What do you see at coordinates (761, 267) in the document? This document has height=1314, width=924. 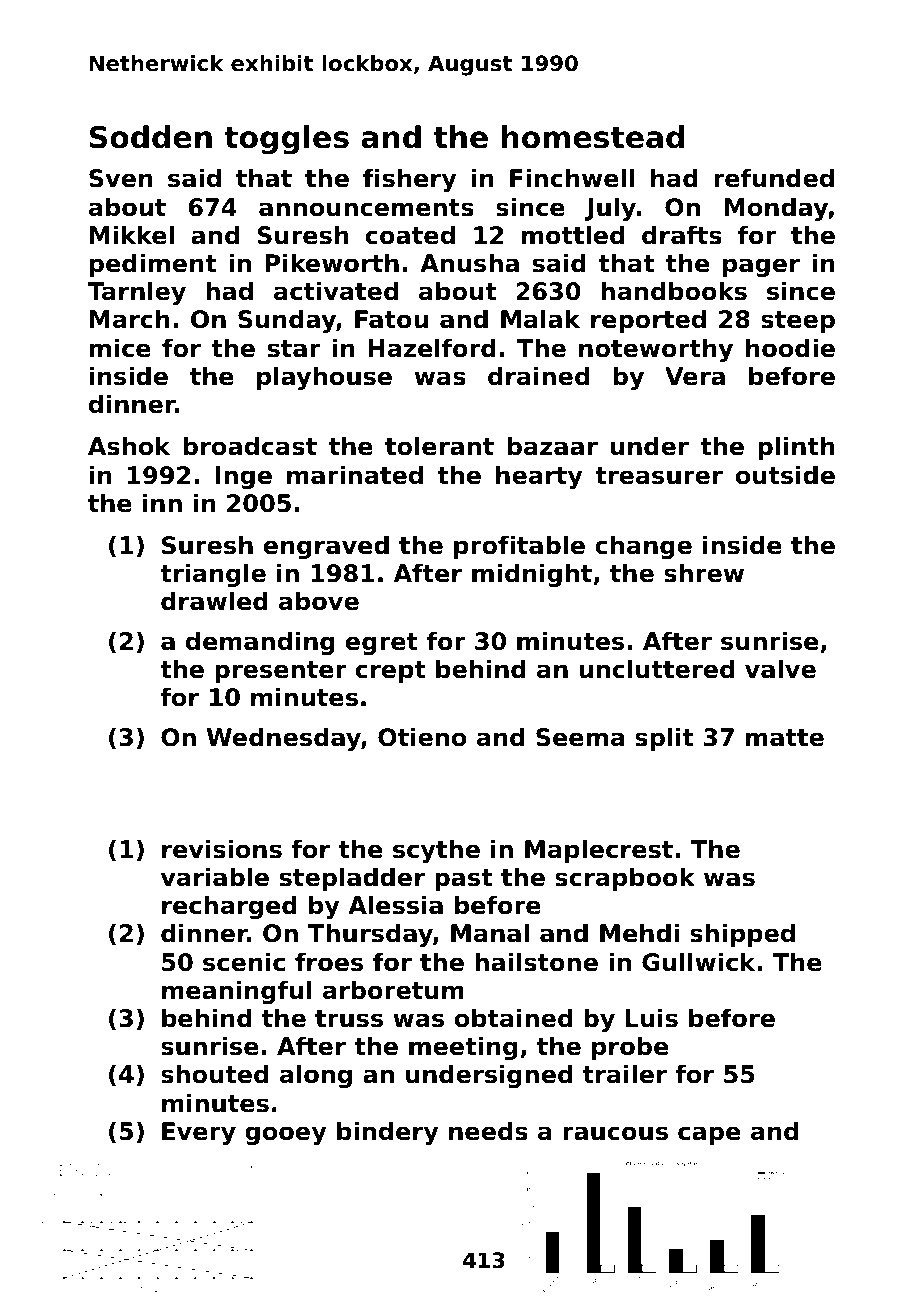 I see `pager` at bounding box center [761, 267].
